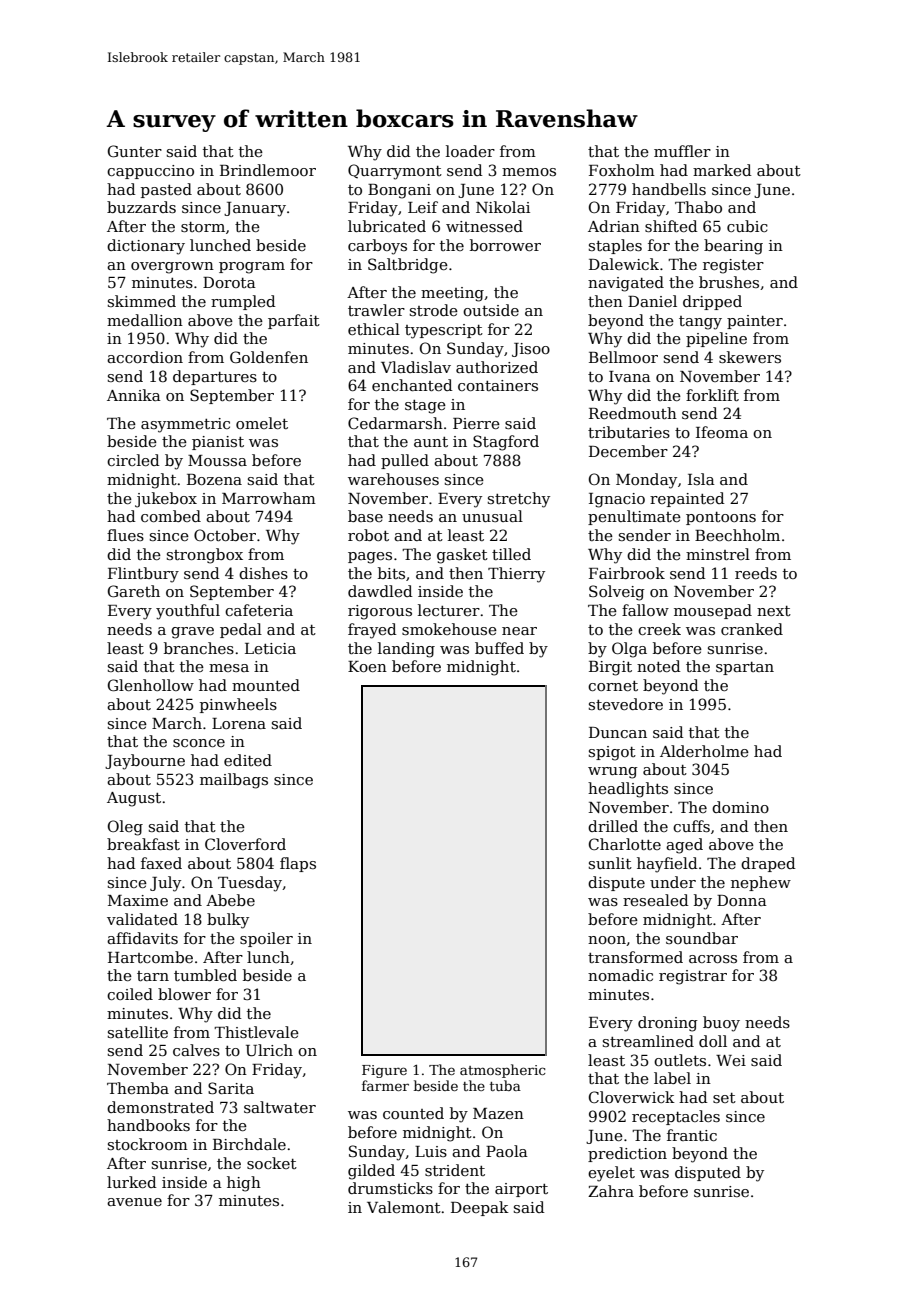 The height and width of the page is (1316, 908). I want to click on buzzards, so click(141, 207).
